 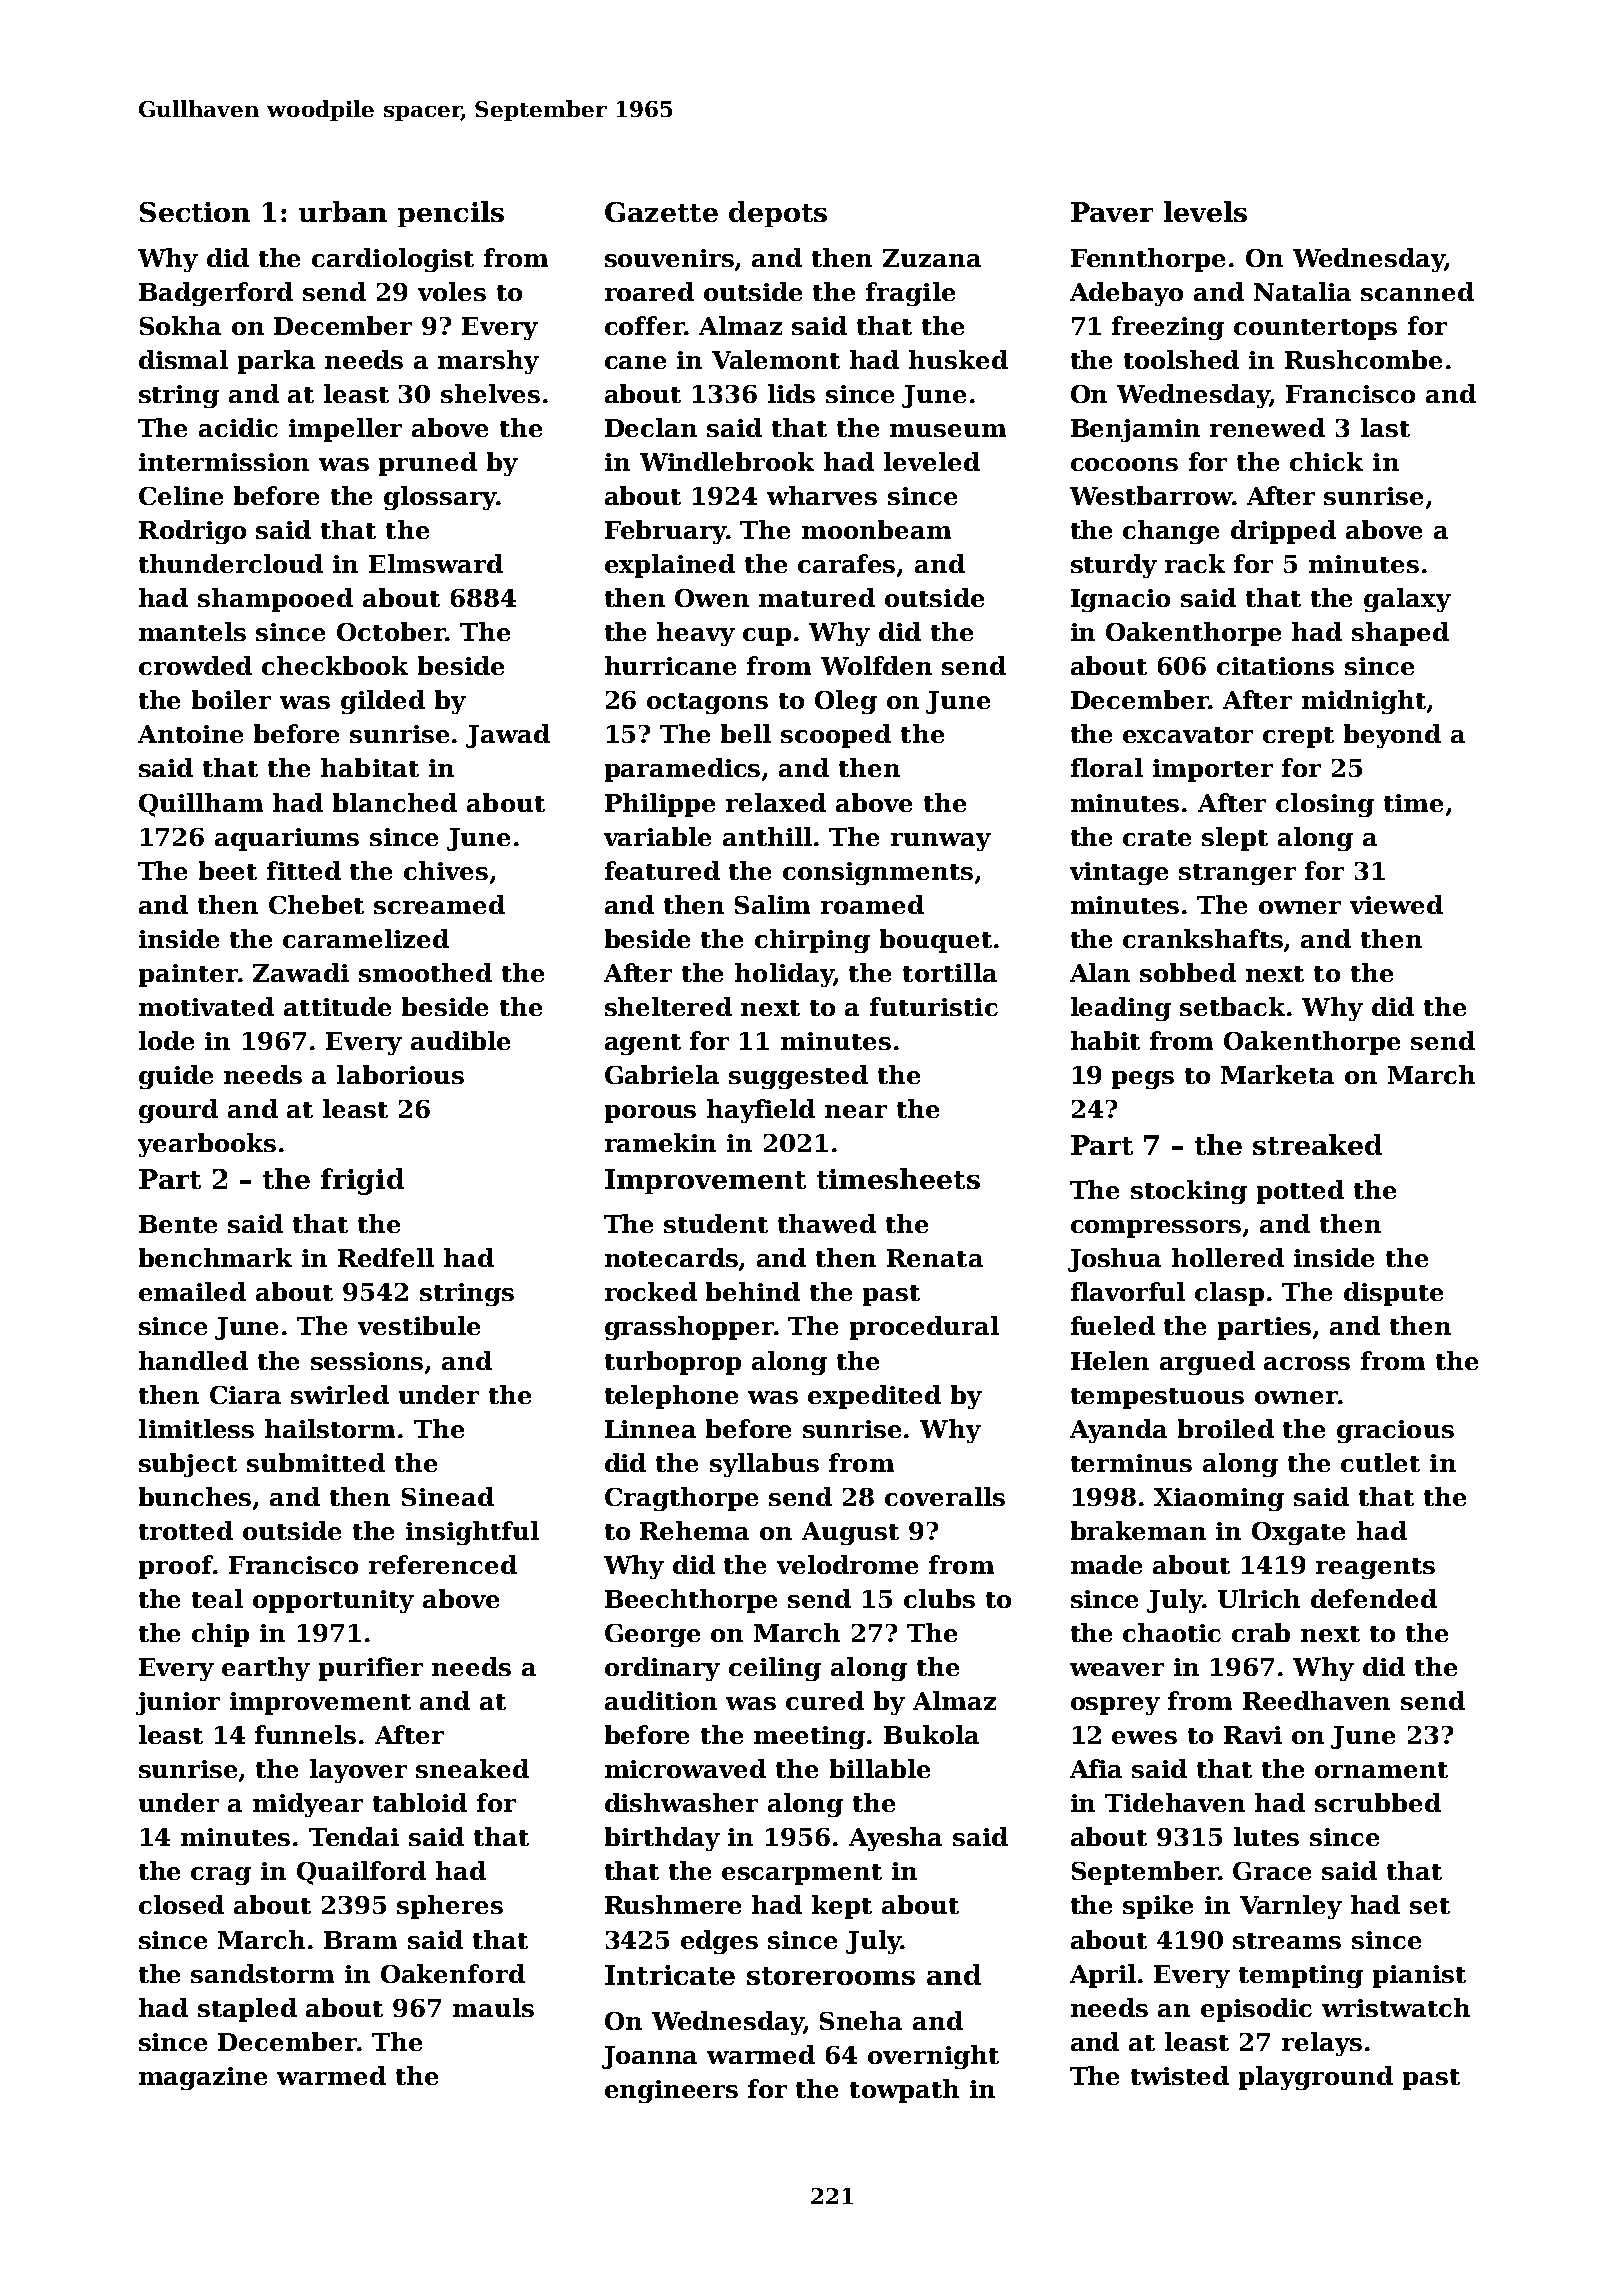 I want to click on hayfield, so click(x=761, y=1111).
